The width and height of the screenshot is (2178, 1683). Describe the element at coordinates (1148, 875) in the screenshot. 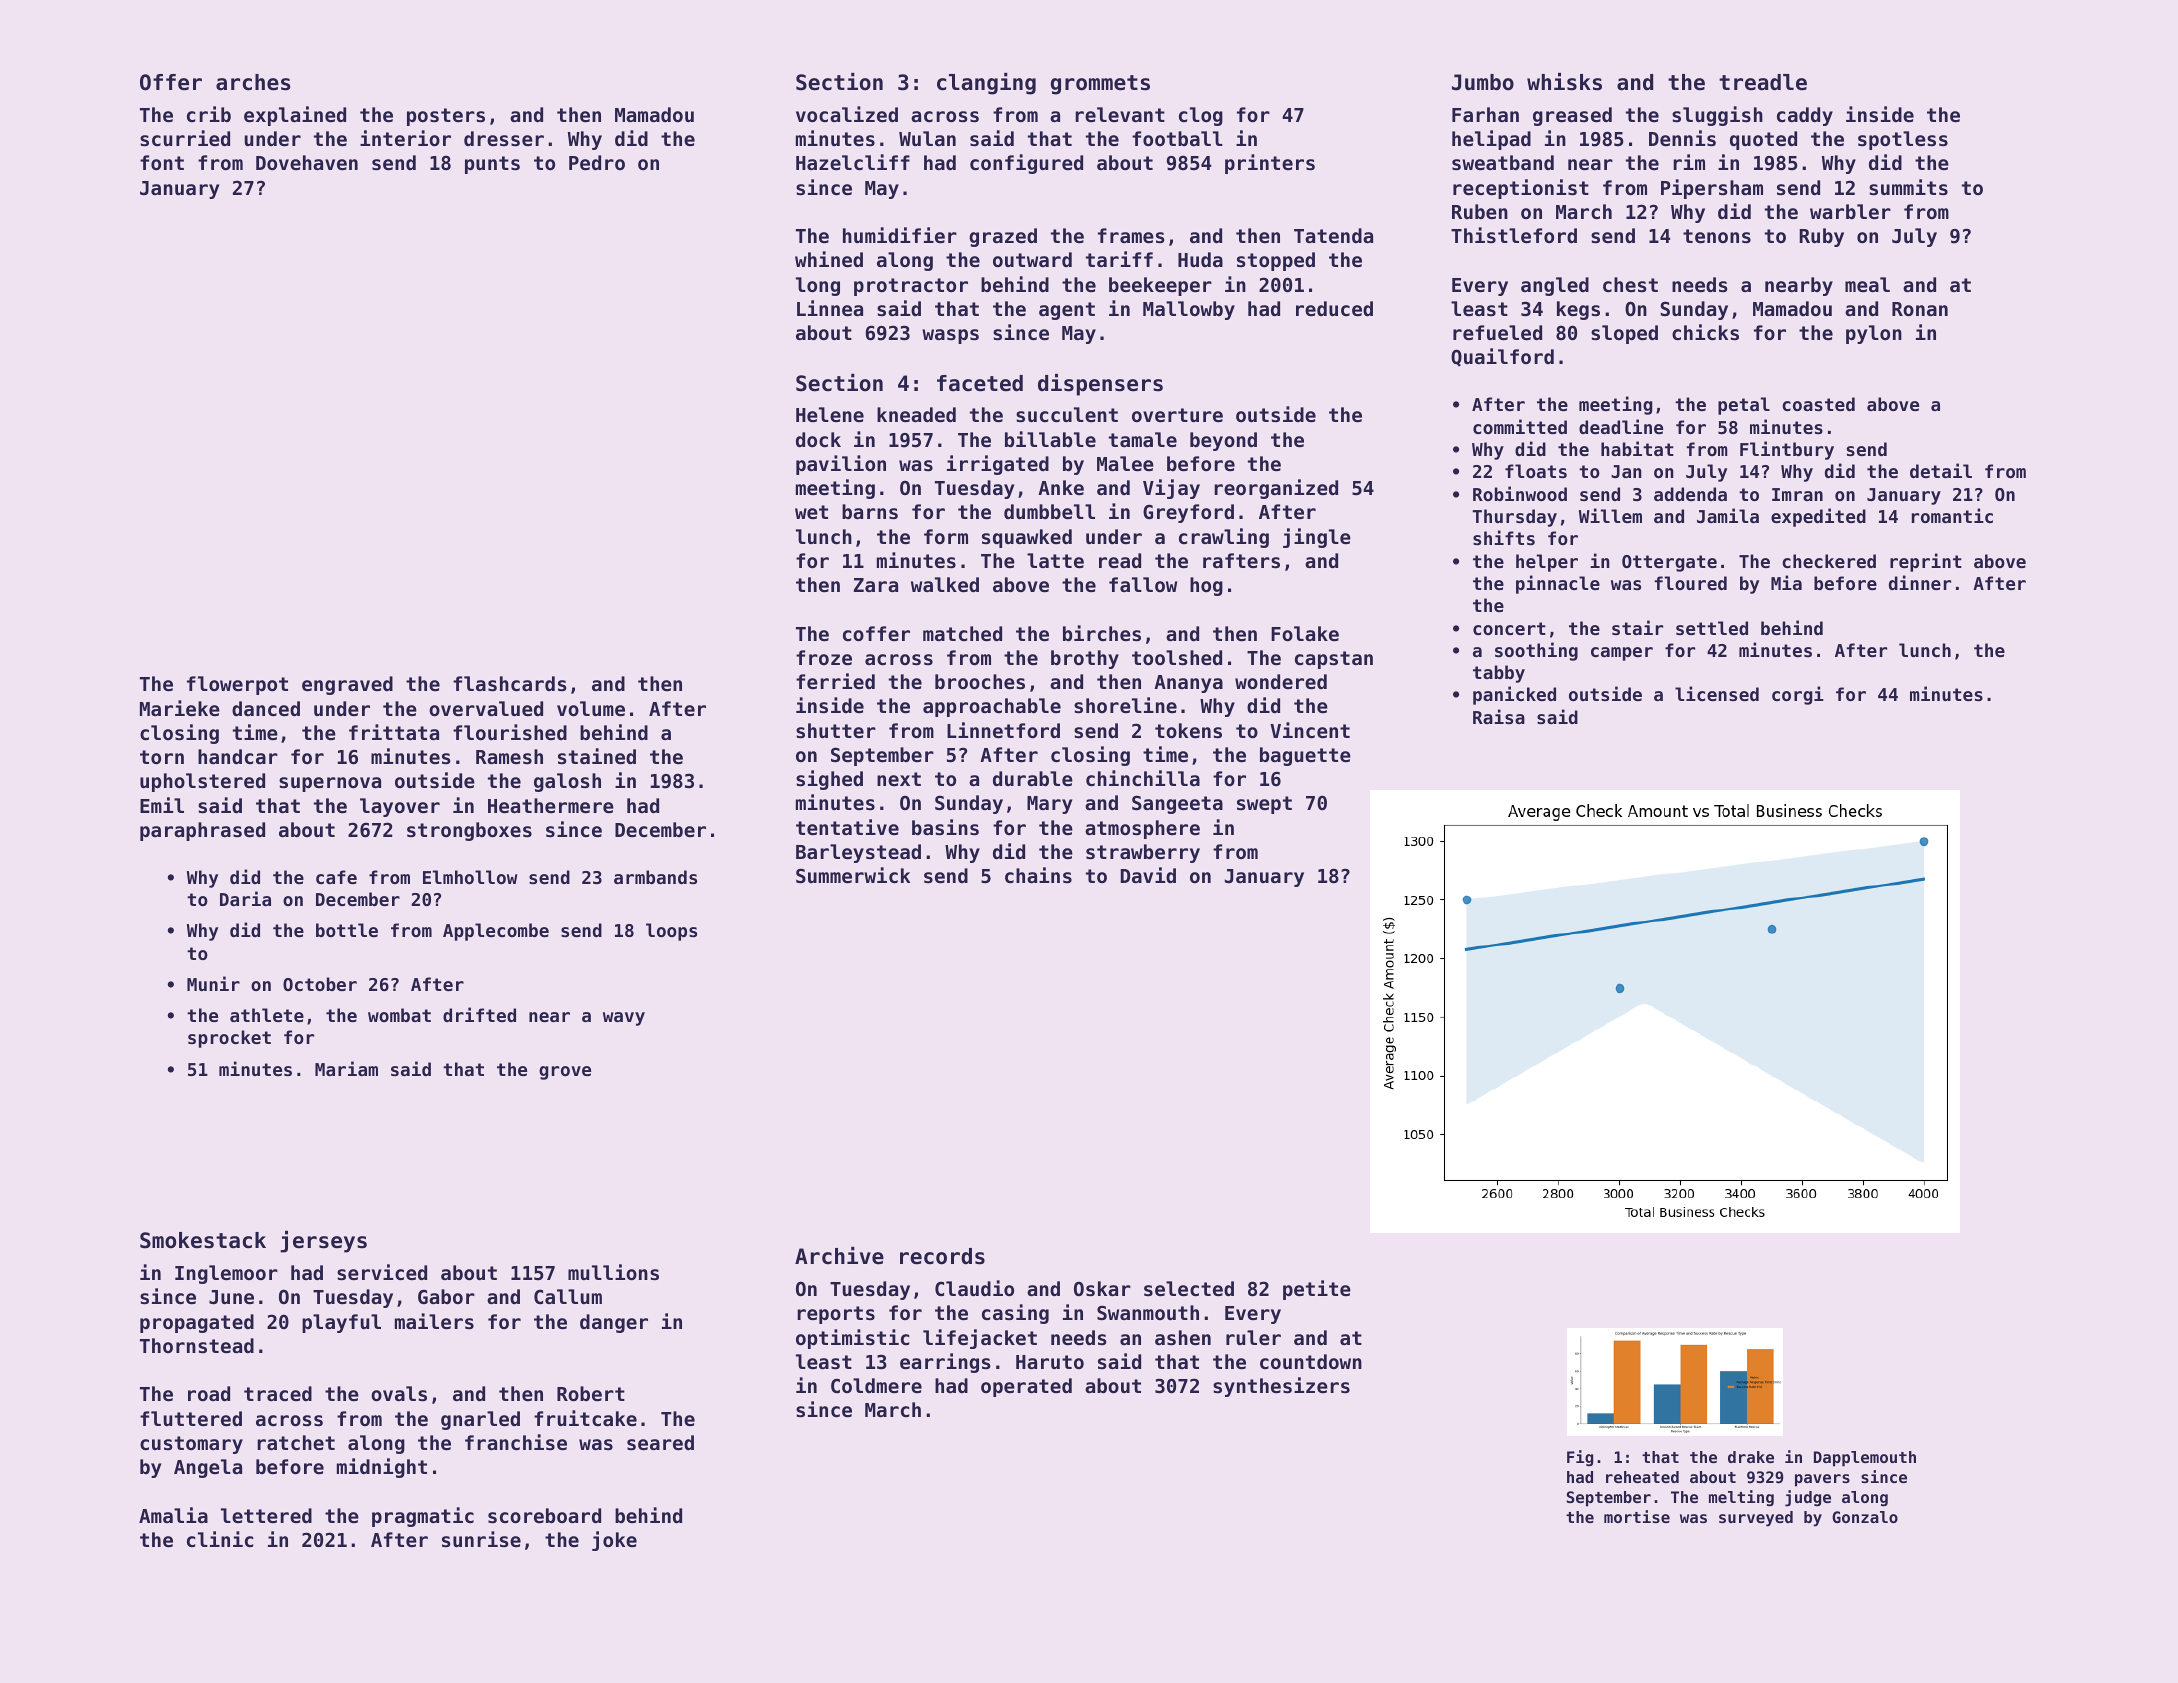

I see `David` at that location.
